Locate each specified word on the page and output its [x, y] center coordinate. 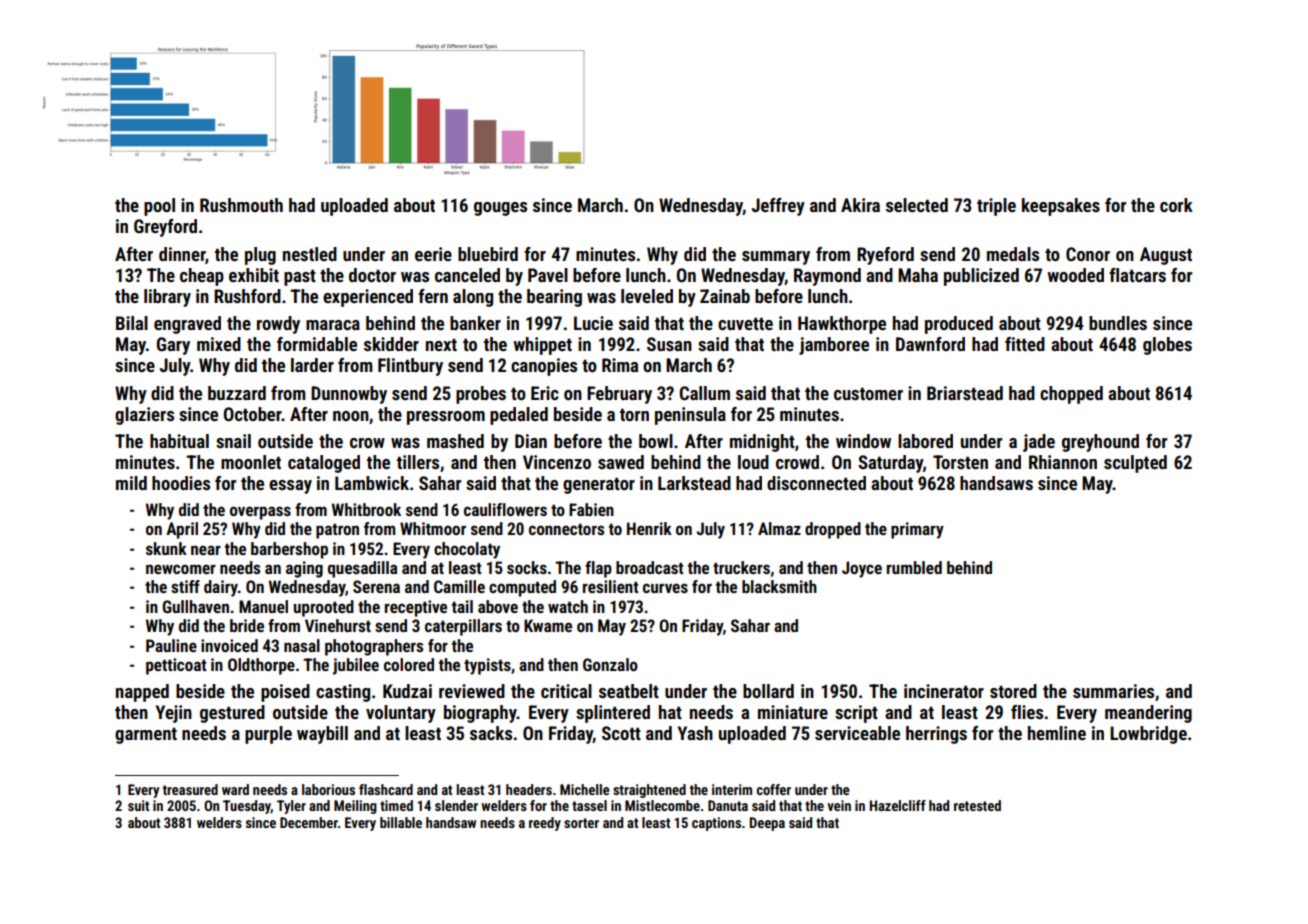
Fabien [591, 509]
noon [351, 416]
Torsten [960, 462]
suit [138, 805]
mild [131, 483]
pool [159, 207]
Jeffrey [778, 207]
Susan [669, 344]
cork [1176, 205]
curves [665, 588]
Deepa [767, 824]
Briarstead [965, 393]
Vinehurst [338, 625]
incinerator [944, 691]
